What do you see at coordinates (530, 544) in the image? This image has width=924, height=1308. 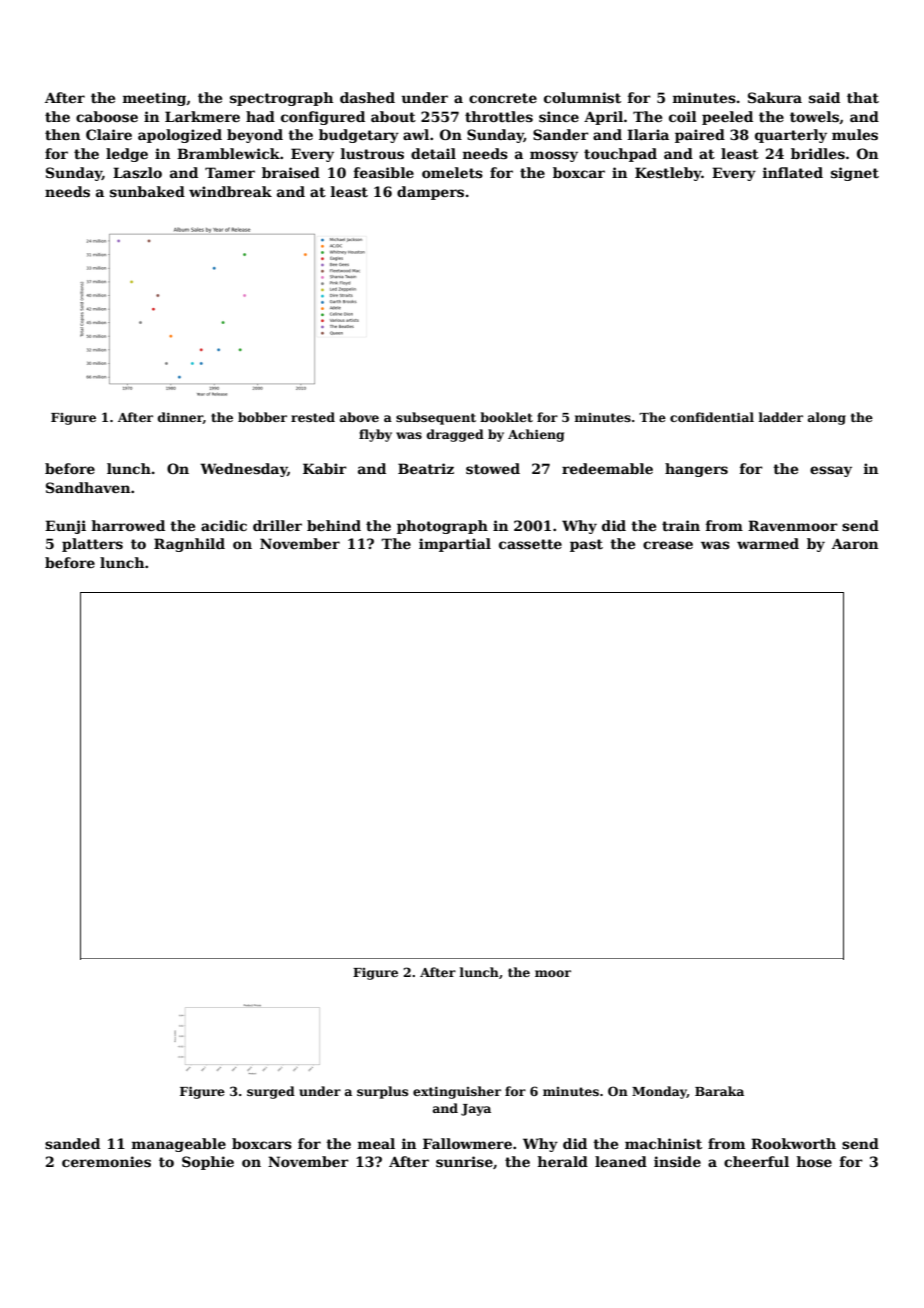 I see `cassette` at bounding box center [530, 544].
